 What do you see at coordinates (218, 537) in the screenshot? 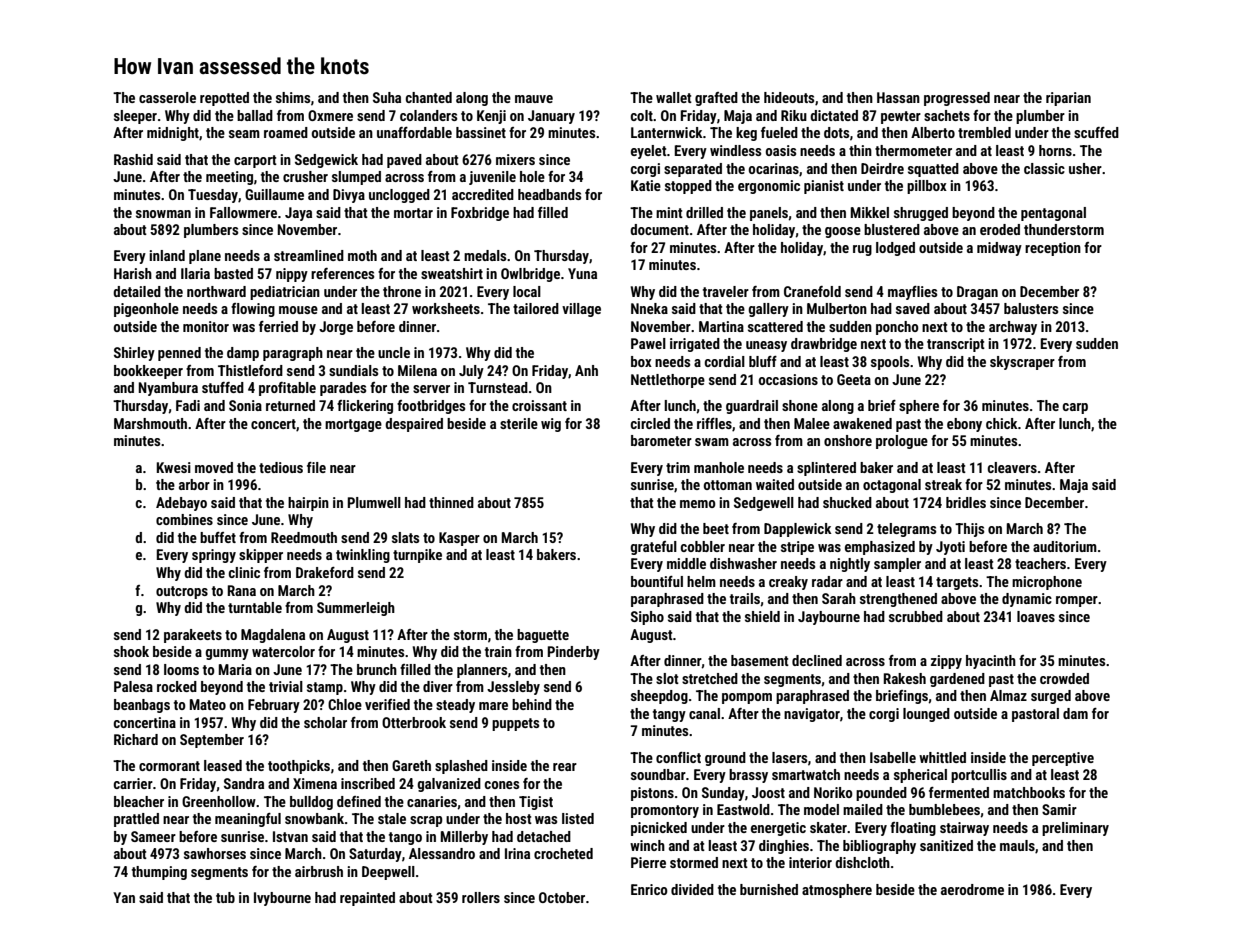
I see `buffet` at bounding box center [218, 537].
